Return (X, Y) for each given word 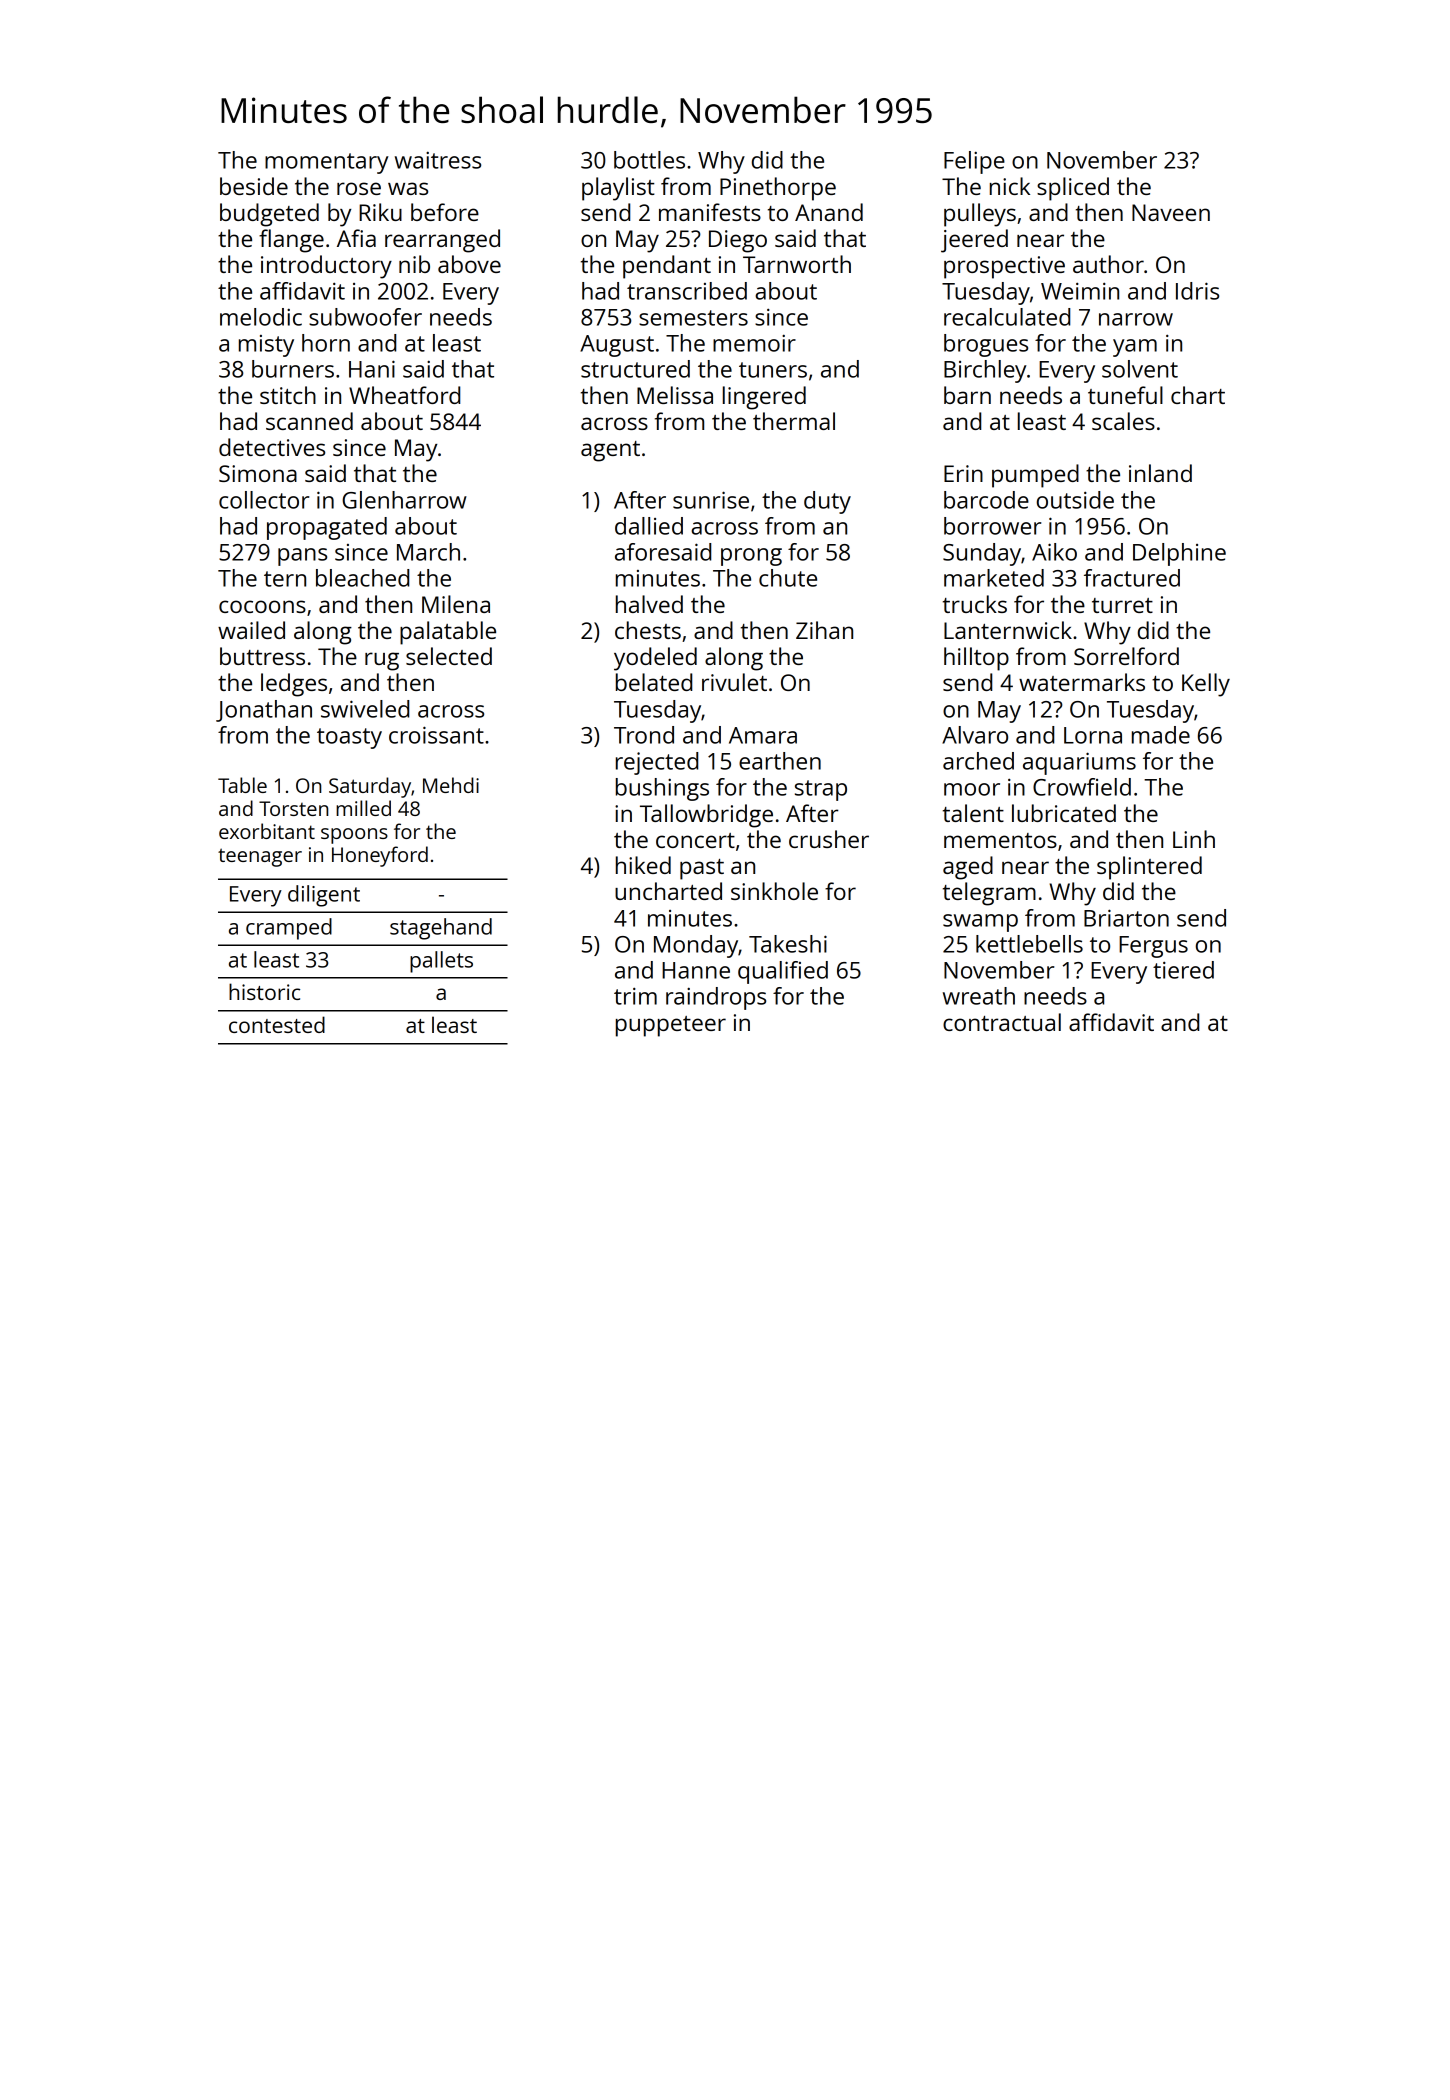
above (469, 264)
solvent (1140, 369)
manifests (710, 212)
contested (277, 1024)
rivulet (734, 682)
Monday (696, 946)
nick (1010, 186)
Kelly (1206, 685)
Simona (258, 473)
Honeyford (380, 856)
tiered (1183, 970)
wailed (251, 630)
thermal (794, 421)
